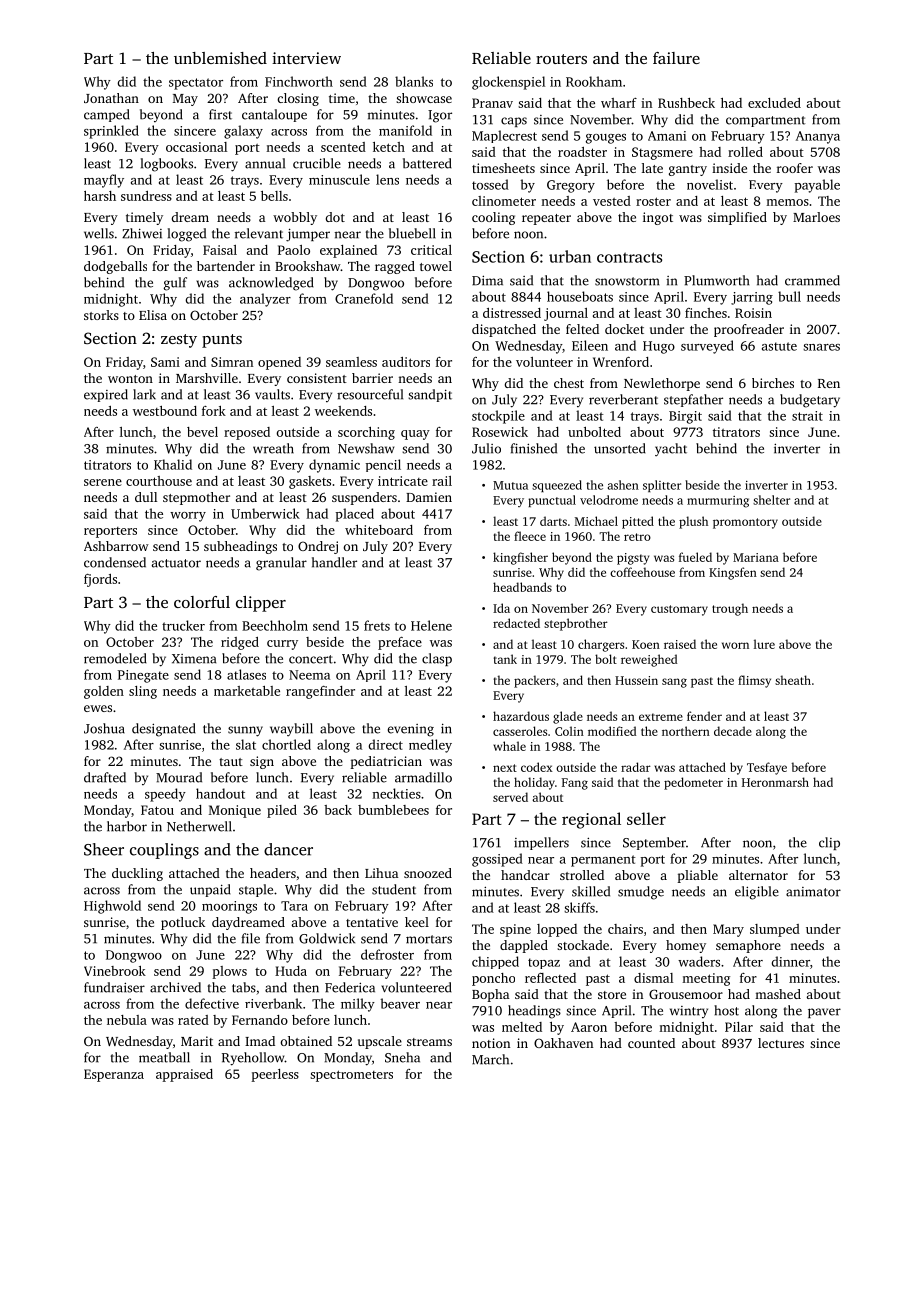  What do you see at coordinates (771, 500) in the image?
I see `shelter` at bounding box center [771, 500].
